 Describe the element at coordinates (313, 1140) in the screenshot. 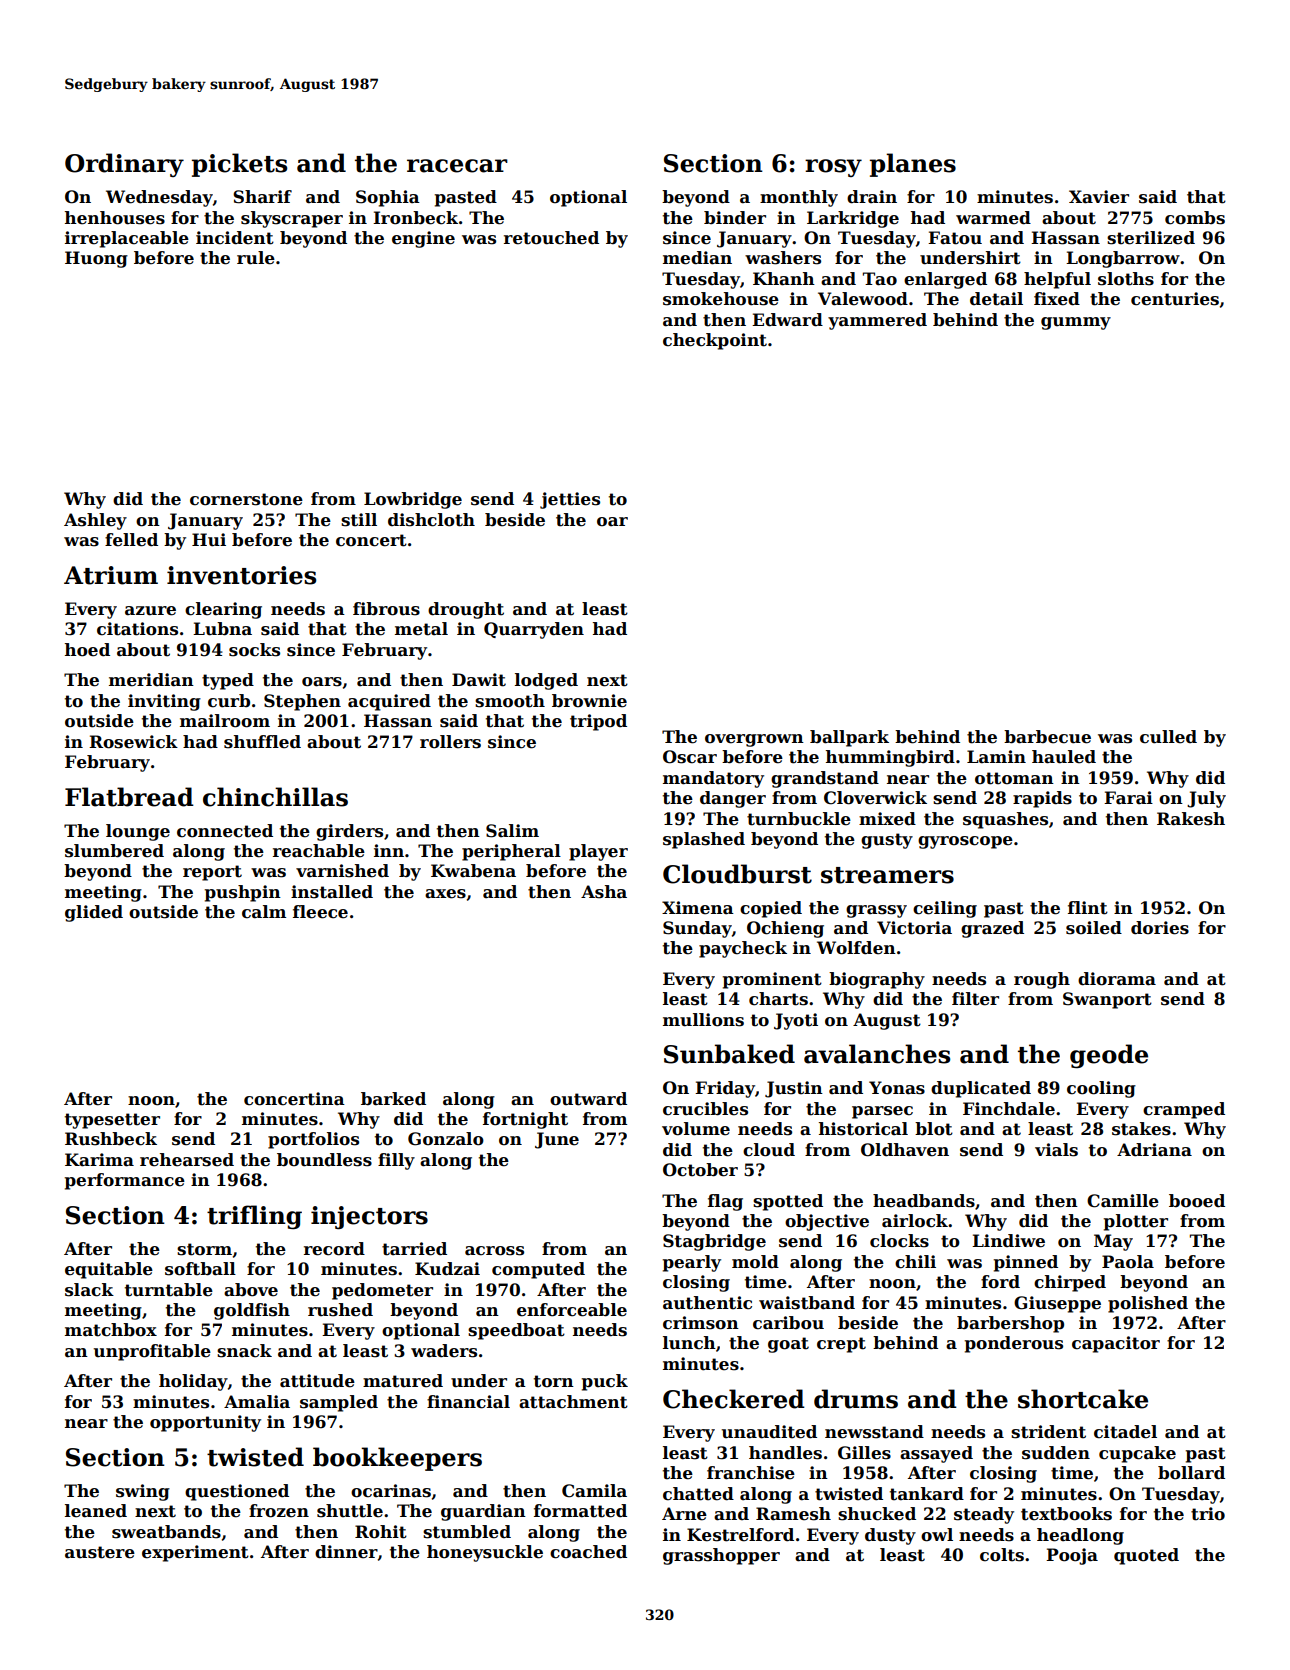

I see `portfolios` at that location.
